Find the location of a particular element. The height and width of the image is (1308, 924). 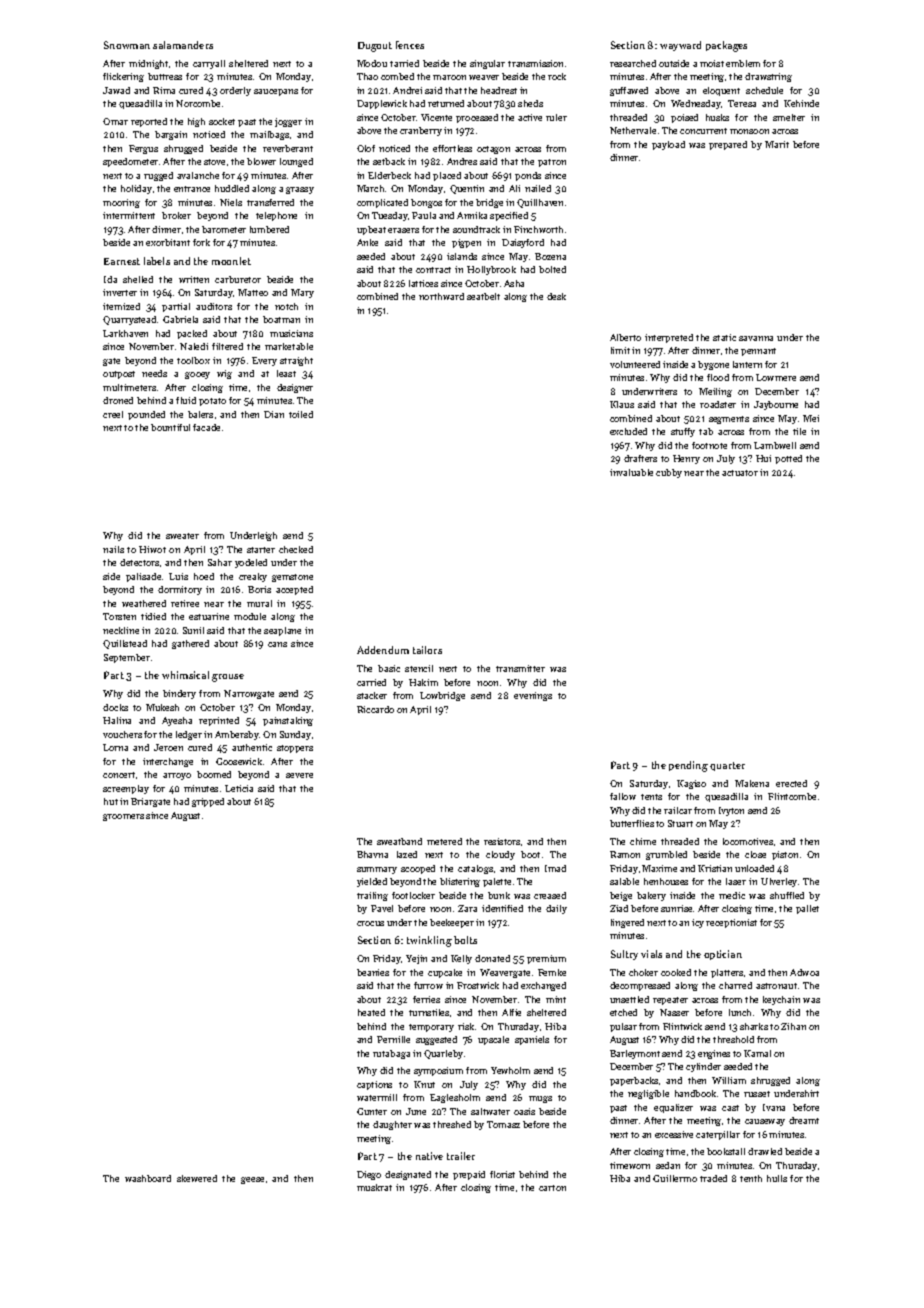

Marit is located at coordinates (777, 144).
